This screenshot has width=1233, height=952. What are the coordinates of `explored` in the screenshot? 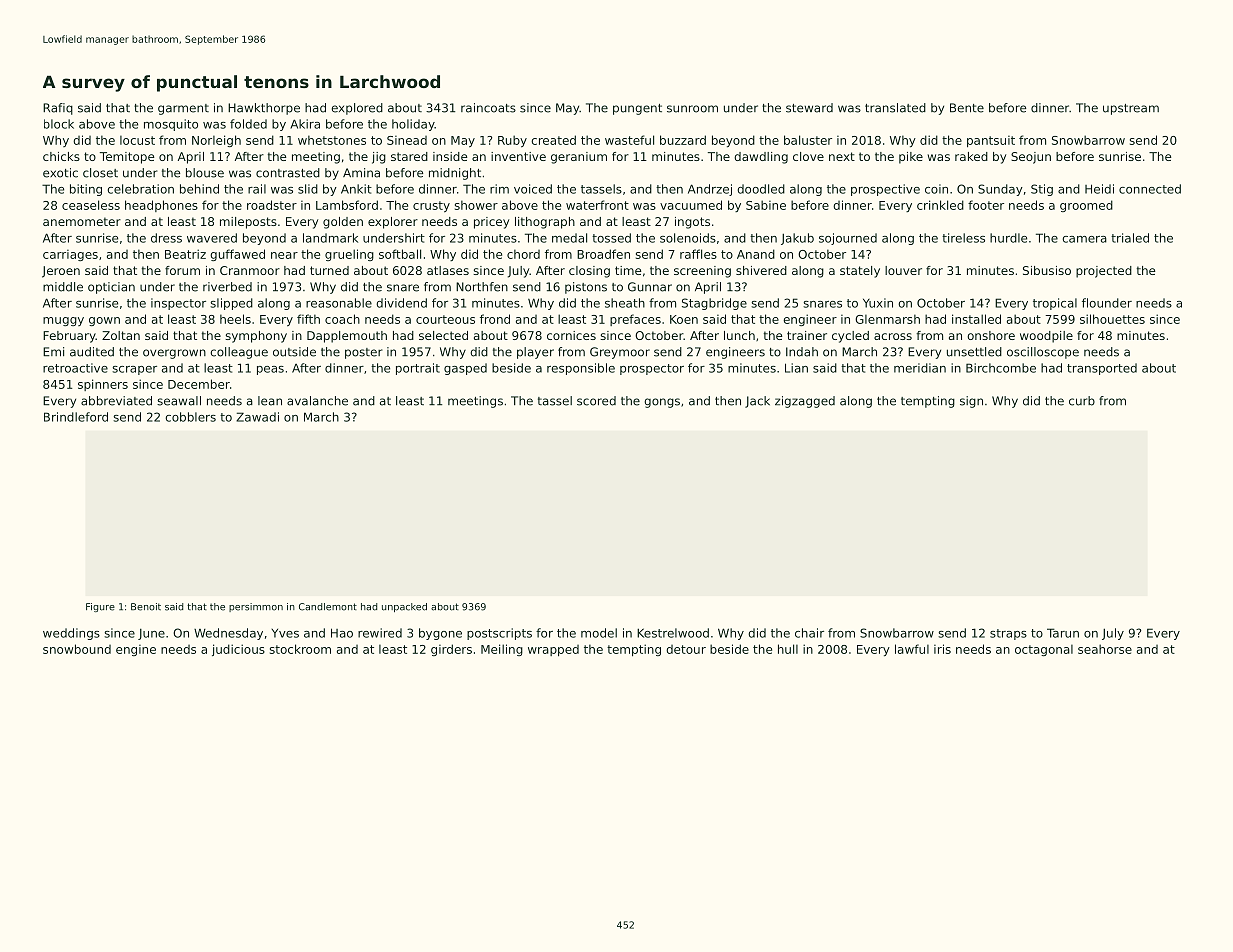 It's located at (357, 109).
